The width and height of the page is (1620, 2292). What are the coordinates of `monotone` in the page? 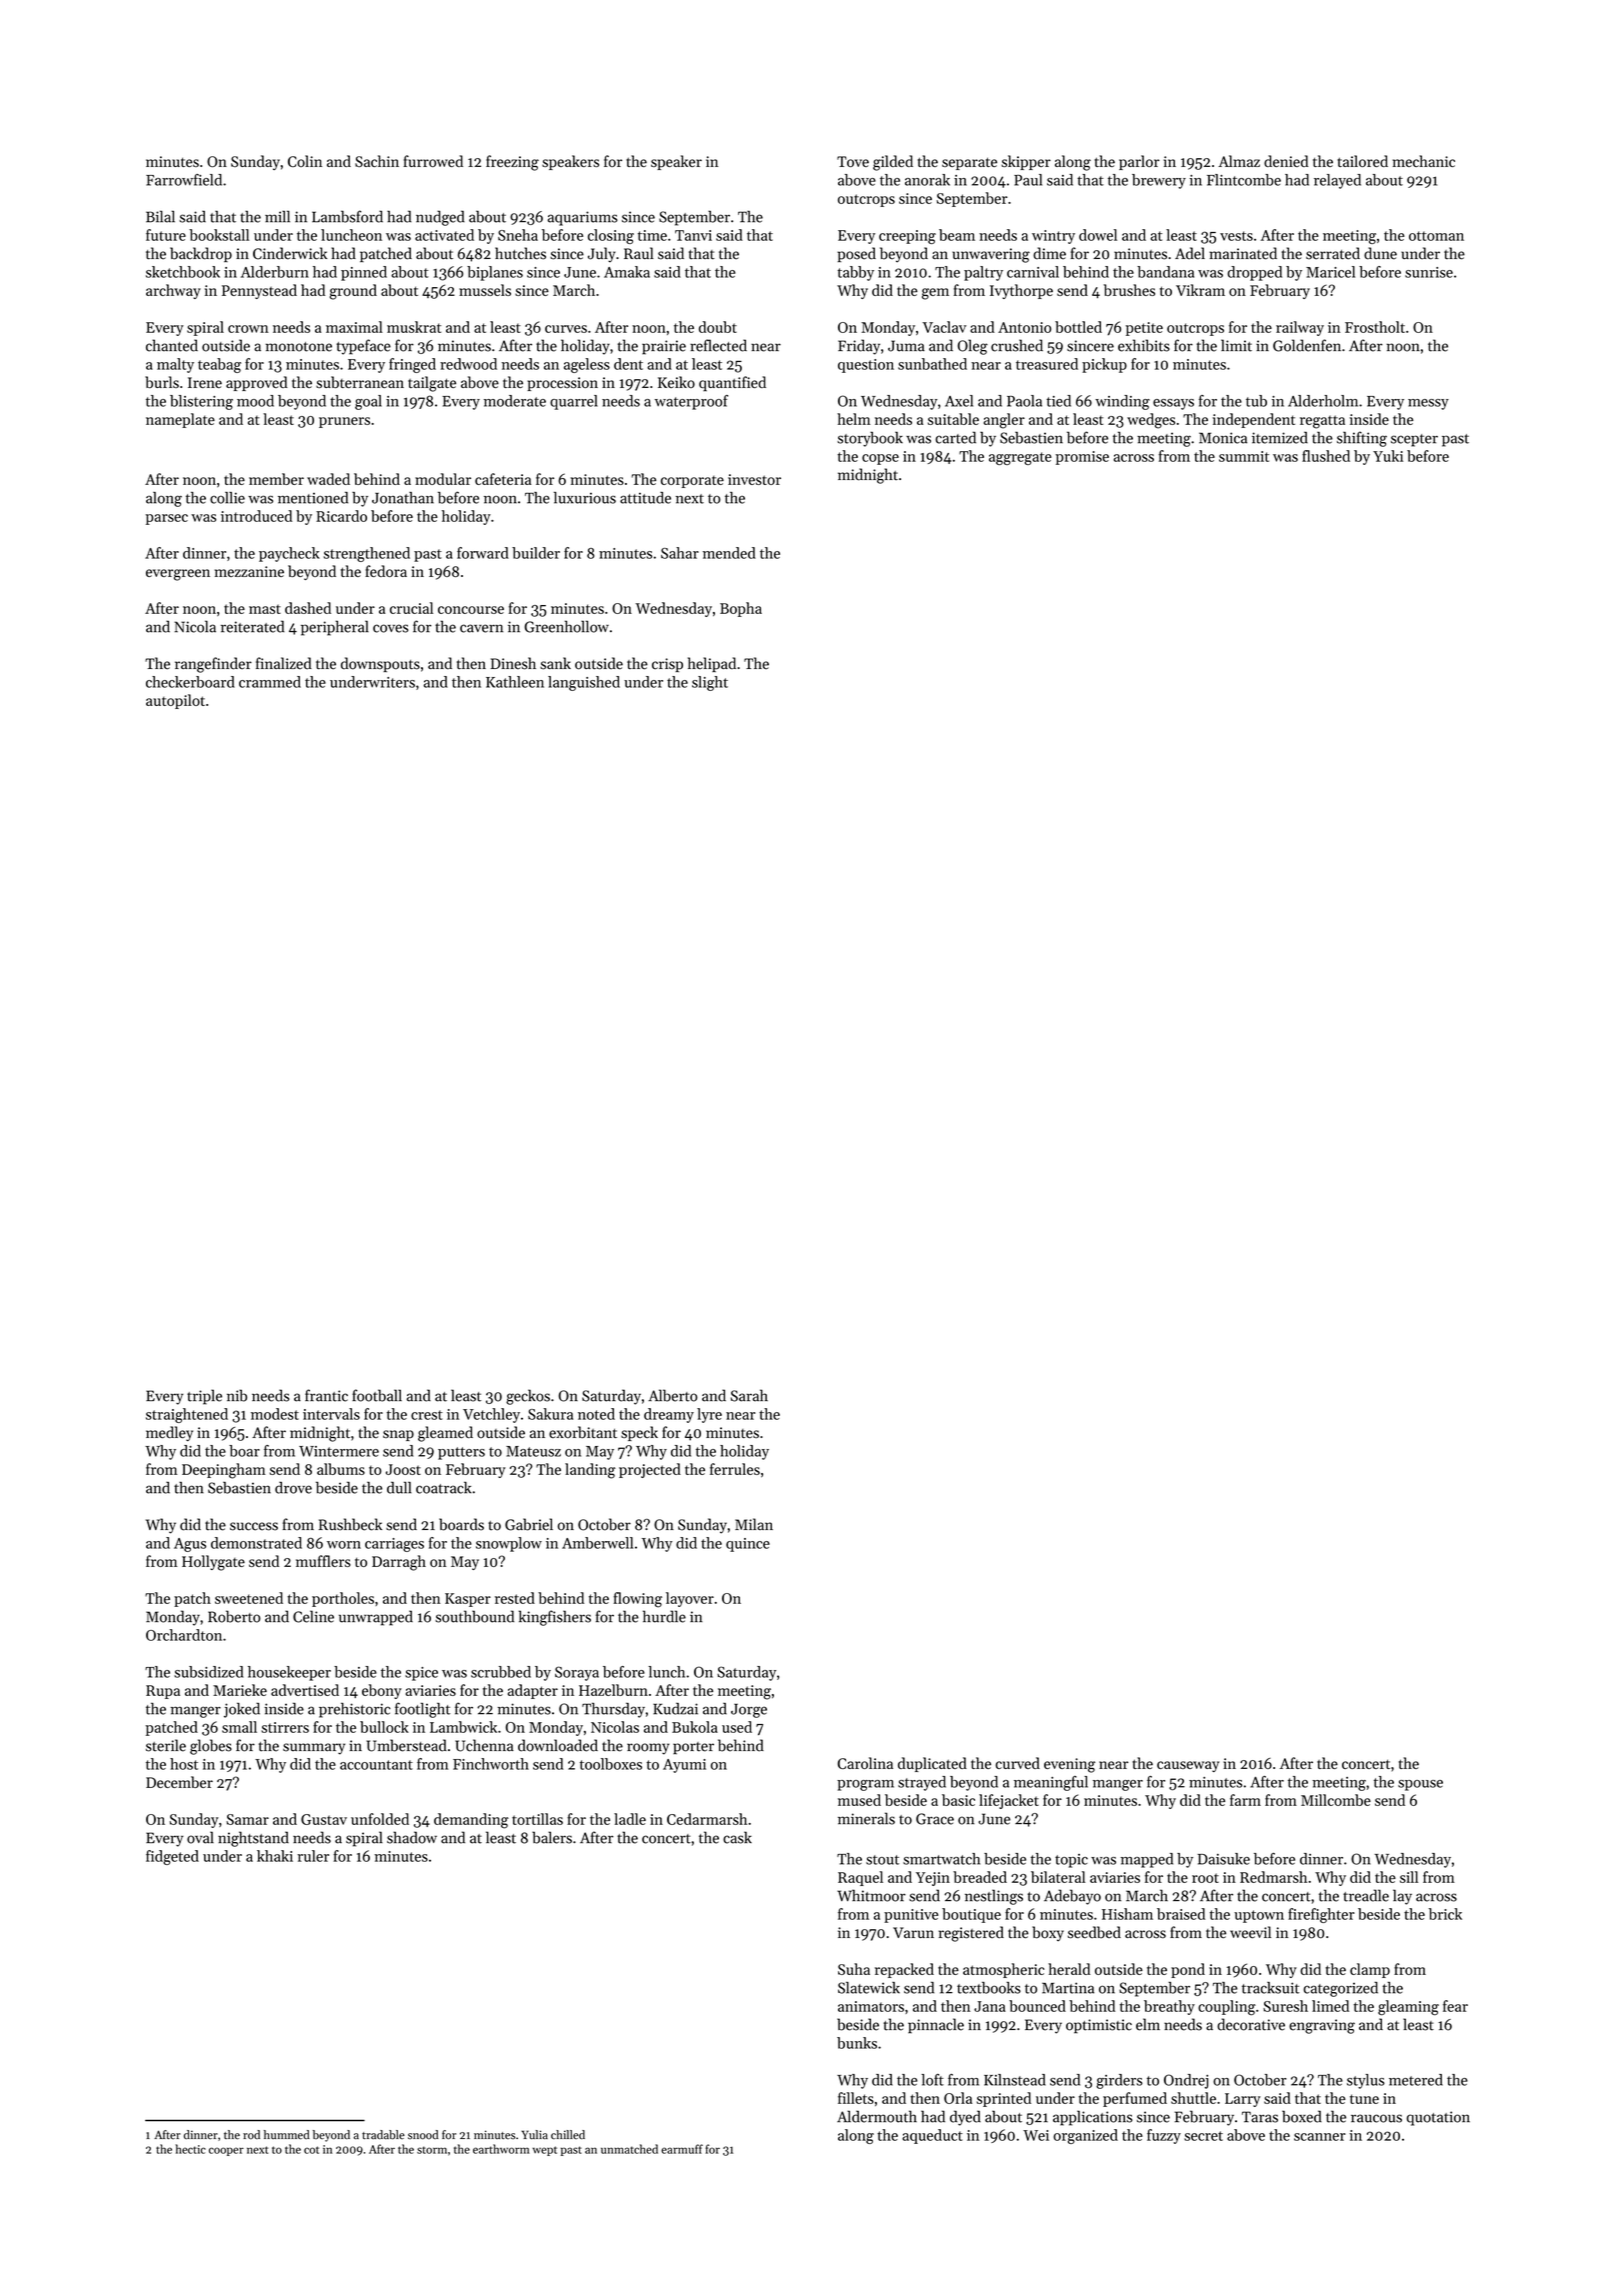 It's located at (299, 347).
